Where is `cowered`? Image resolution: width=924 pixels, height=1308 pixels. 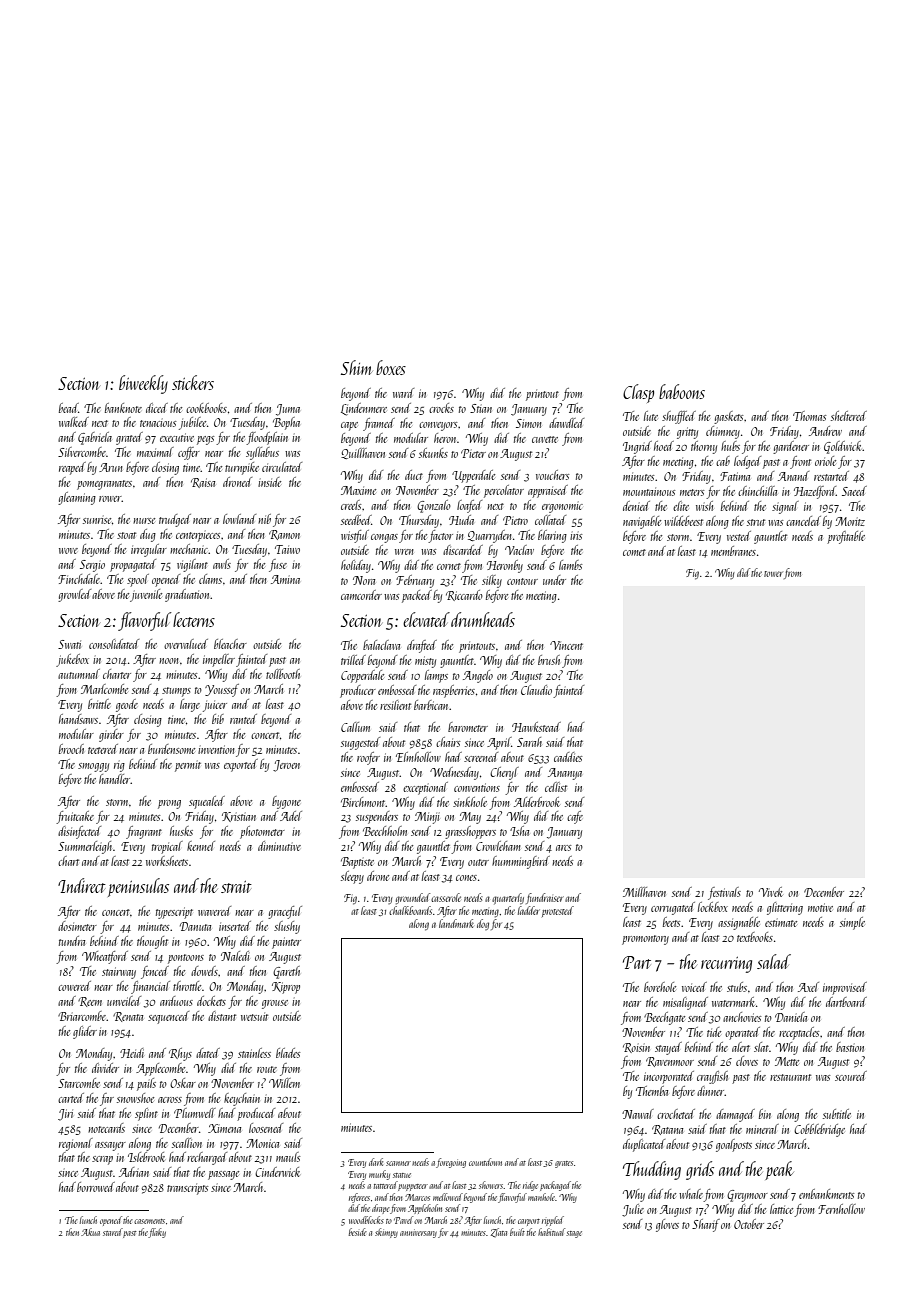
cowered is located at coordinates (74, 986).
